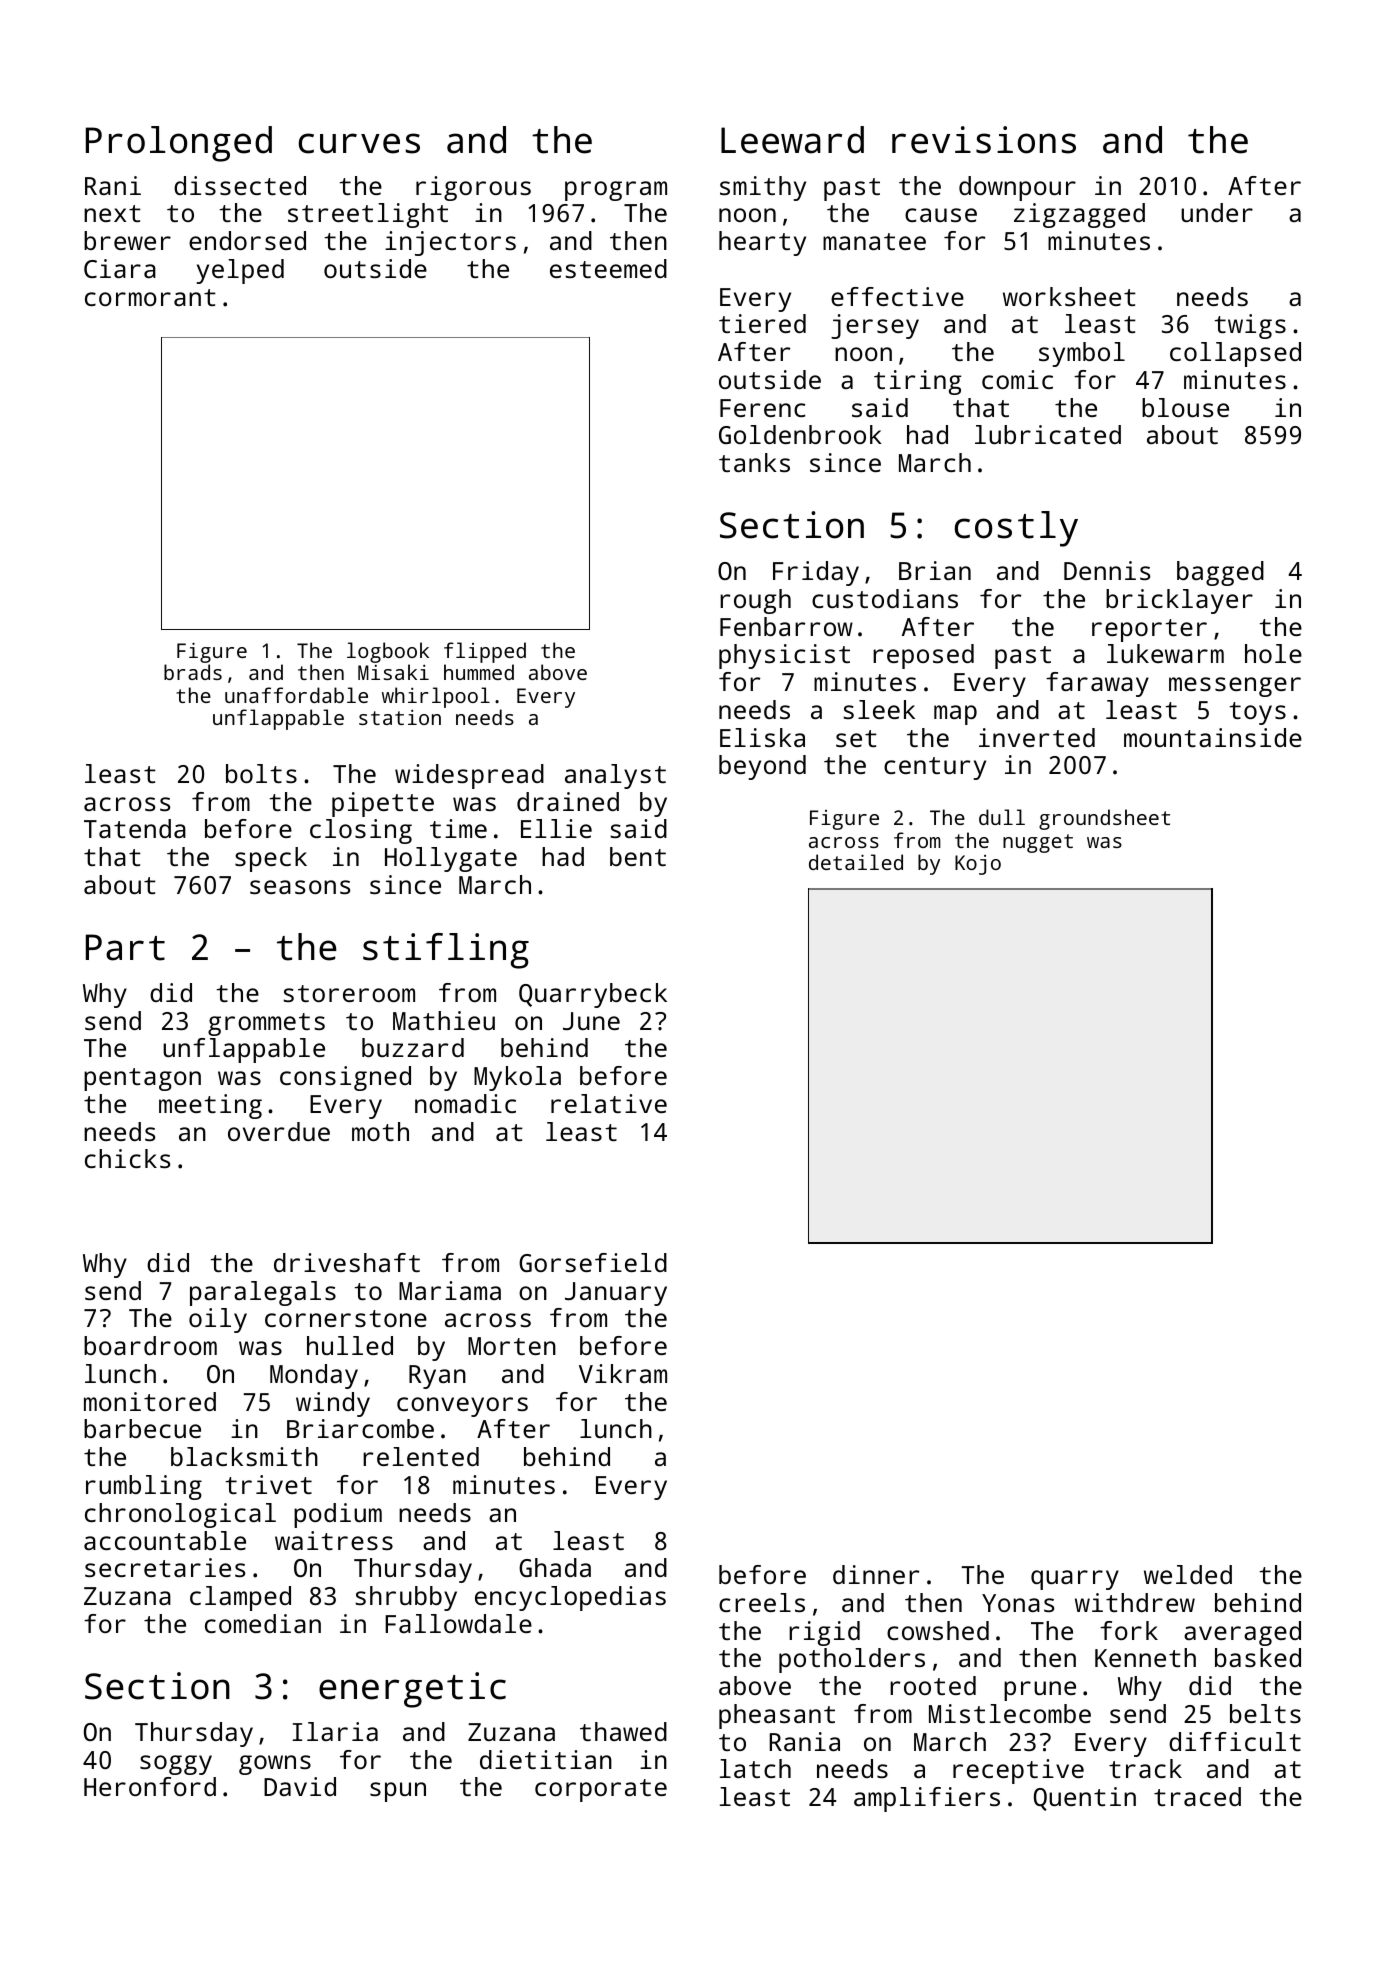  What do you see at coordinates (1235, 354) in the image?
I see `collapsed` at bounding box center [1235, 354].
